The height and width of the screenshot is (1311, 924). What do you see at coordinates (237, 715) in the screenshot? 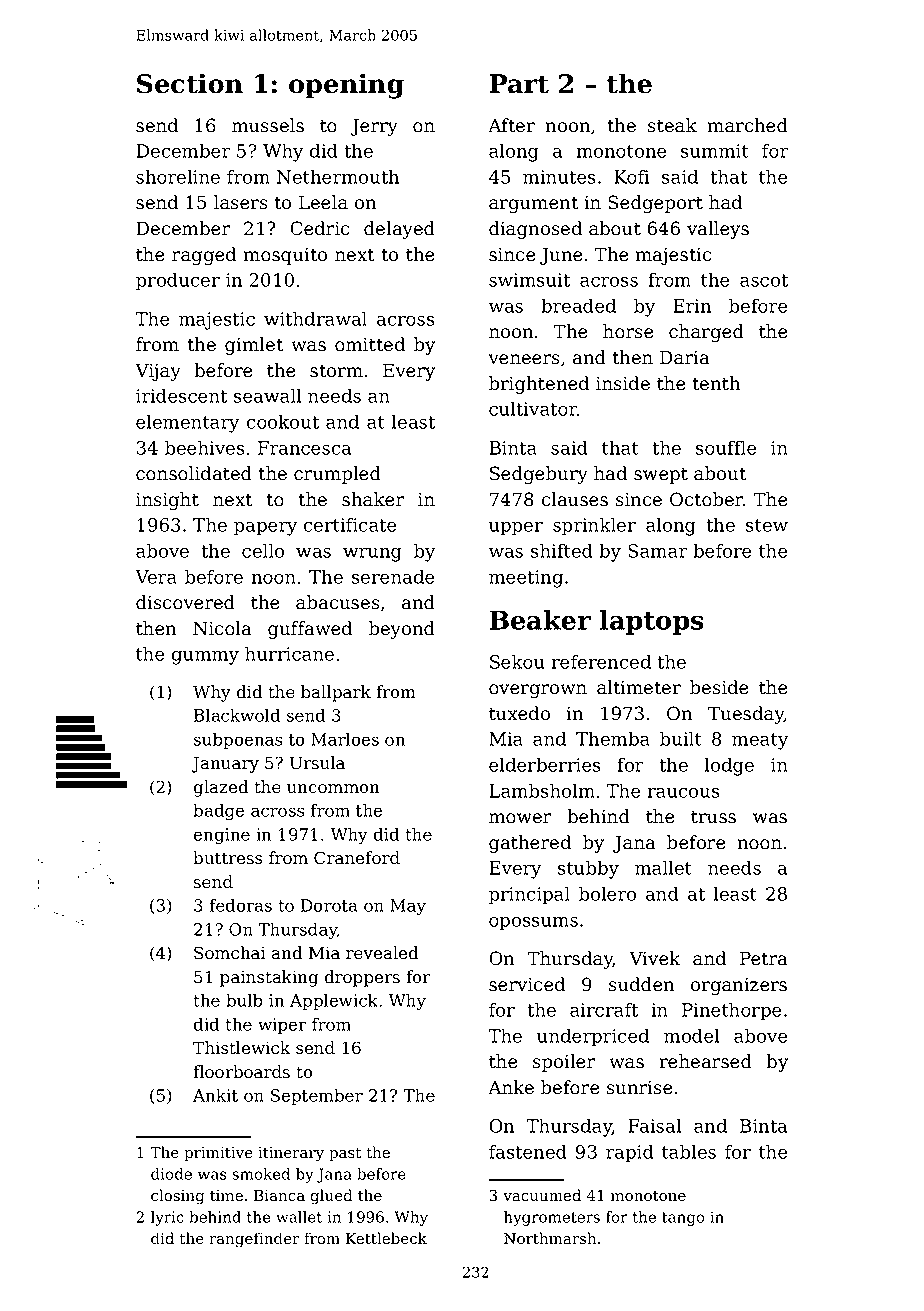
I see `Blackwold` at bounding box center [237, 715].
